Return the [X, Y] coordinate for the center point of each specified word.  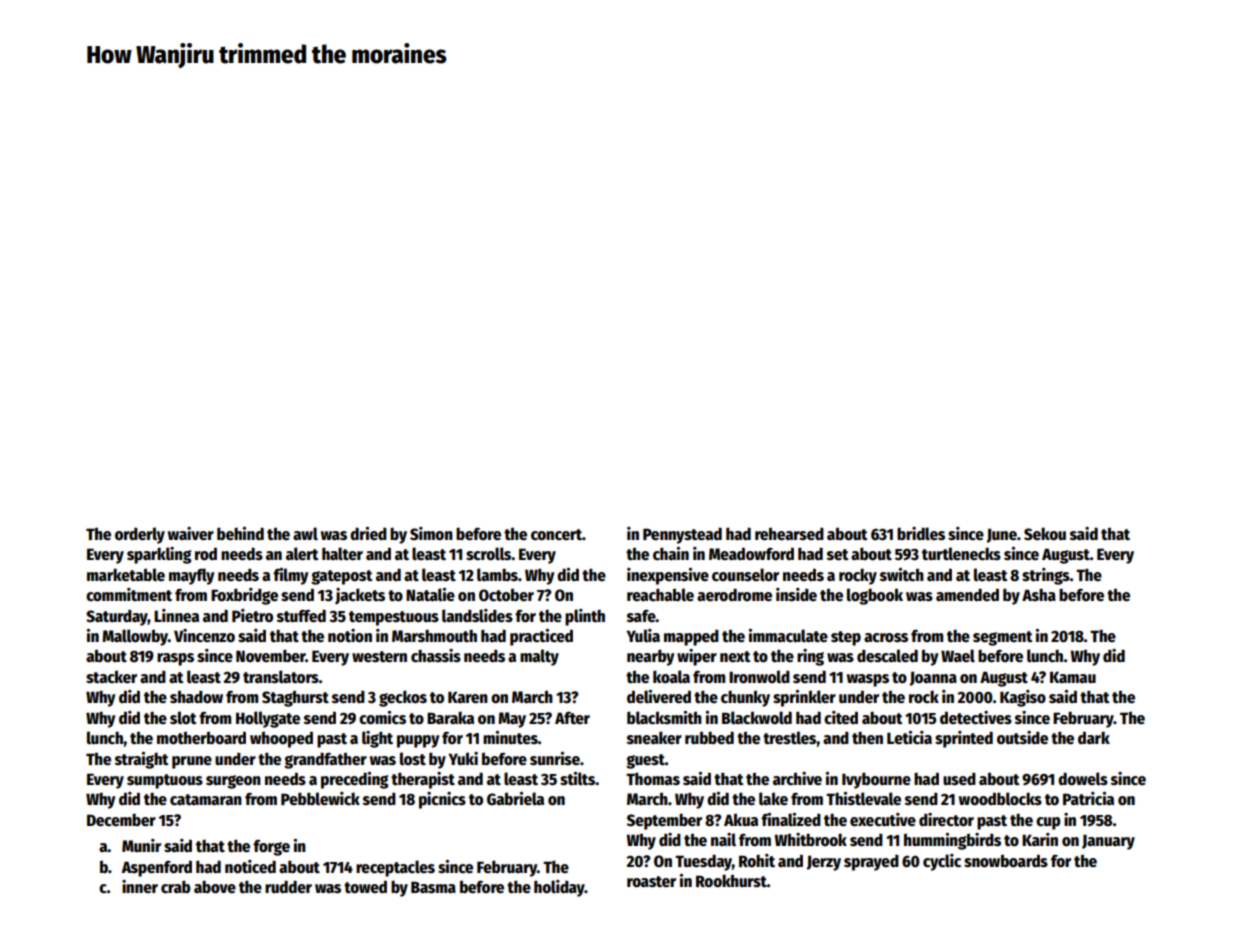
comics [382, 718]
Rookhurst [731, 880]
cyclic [942, 862]
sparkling [159, 555]
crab [175, 887]
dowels [1083, 778]
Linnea [176, 616]
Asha [1039, 594]
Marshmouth [434, 636]
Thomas [653, 778]
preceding [355, 780]
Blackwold [757, 718]
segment [1003, 638]
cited [841, 717]
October [506, 595]
